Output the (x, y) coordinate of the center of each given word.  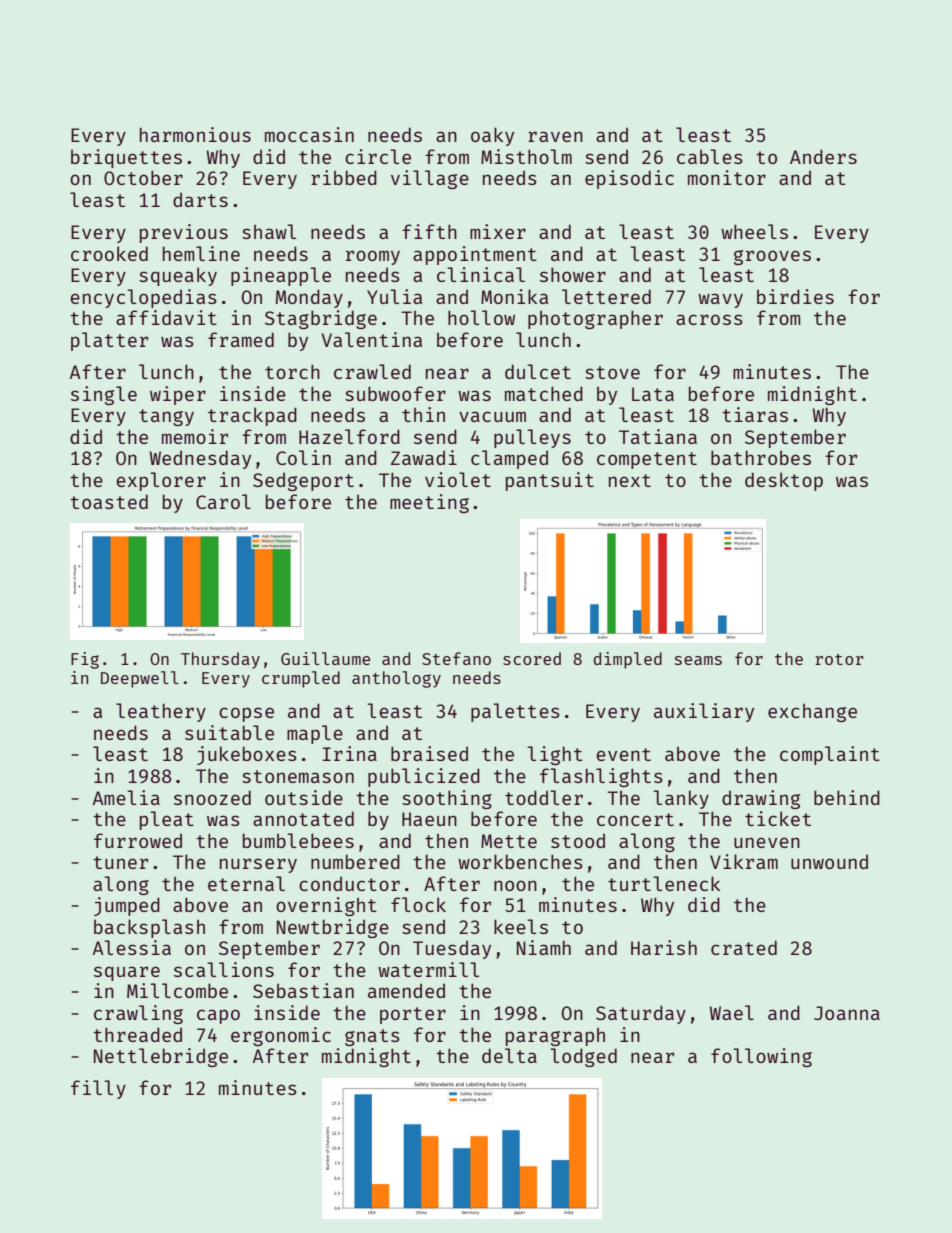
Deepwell (140, 679)
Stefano (456, 658)
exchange (812, 713)
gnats (372, 1037)
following (761, 1057)
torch (292, 371)
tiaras (755, 414)
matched (544, 393)
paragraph (555, 1037)
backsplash (149, 928)
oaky (492, 136)
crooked (109, 253)
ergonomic (281, 1036)
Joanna (847, 1013)
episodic (629, 179)
